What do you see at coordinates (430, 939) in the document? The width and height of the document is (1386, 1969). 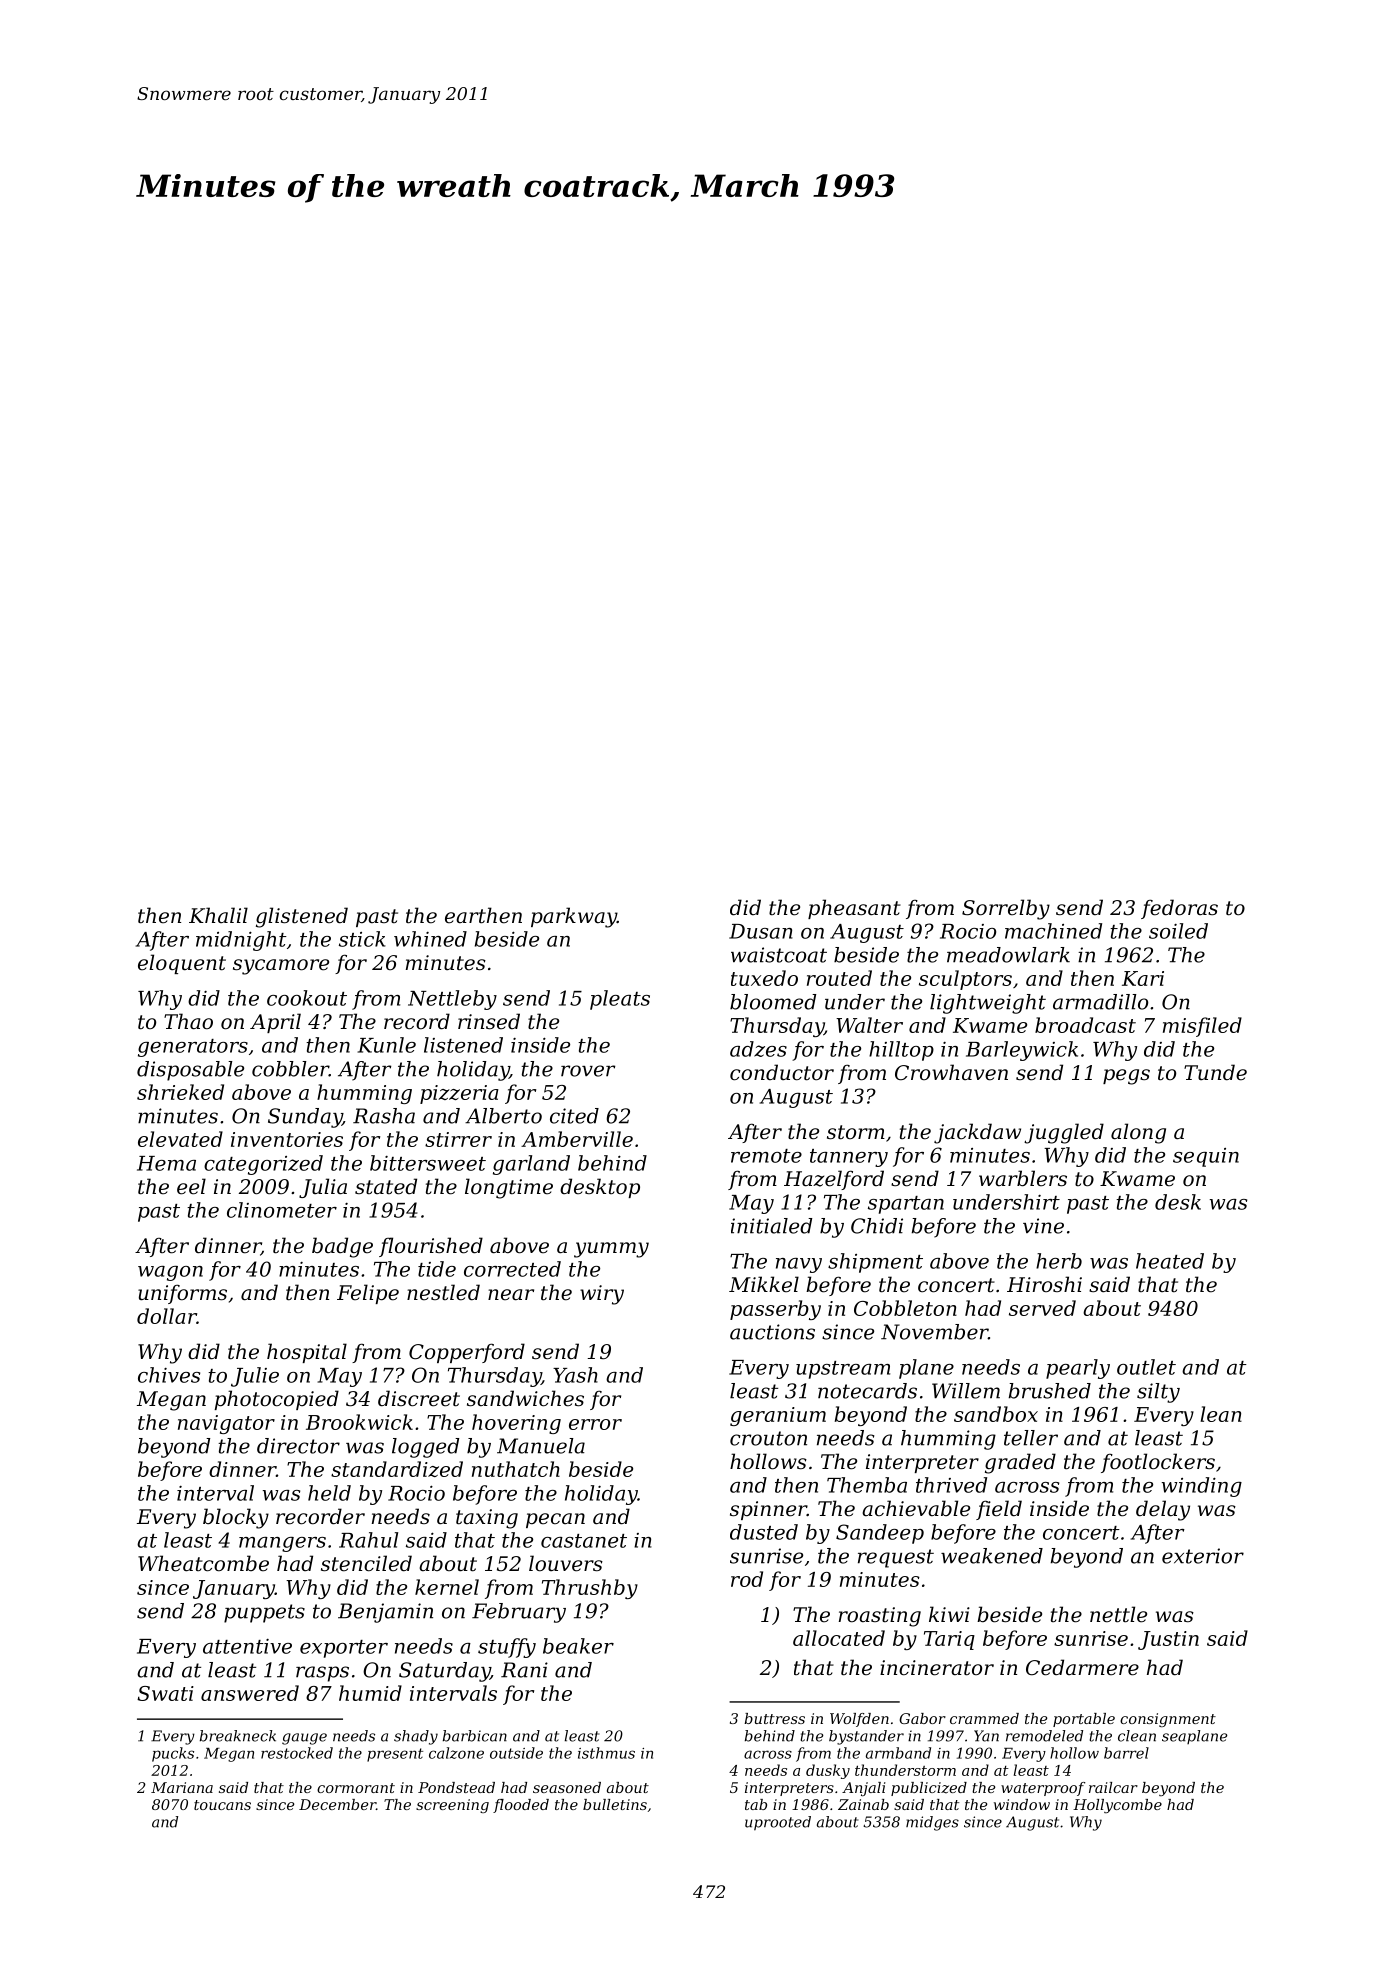 I see `whined` at bounding box center [430, 939].
